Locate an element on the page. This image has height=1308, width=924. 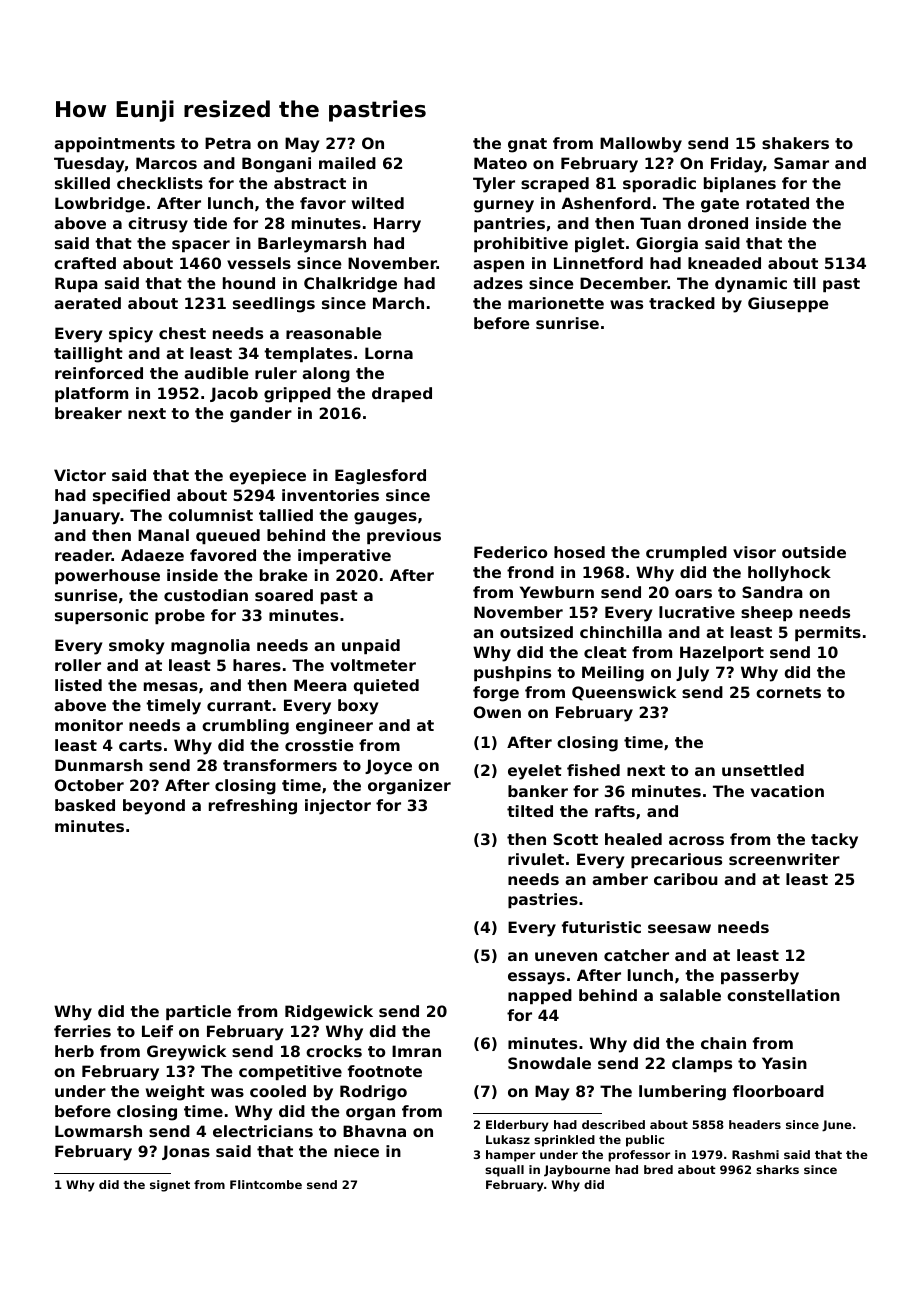
draped is located at coordinates (402, 394).
